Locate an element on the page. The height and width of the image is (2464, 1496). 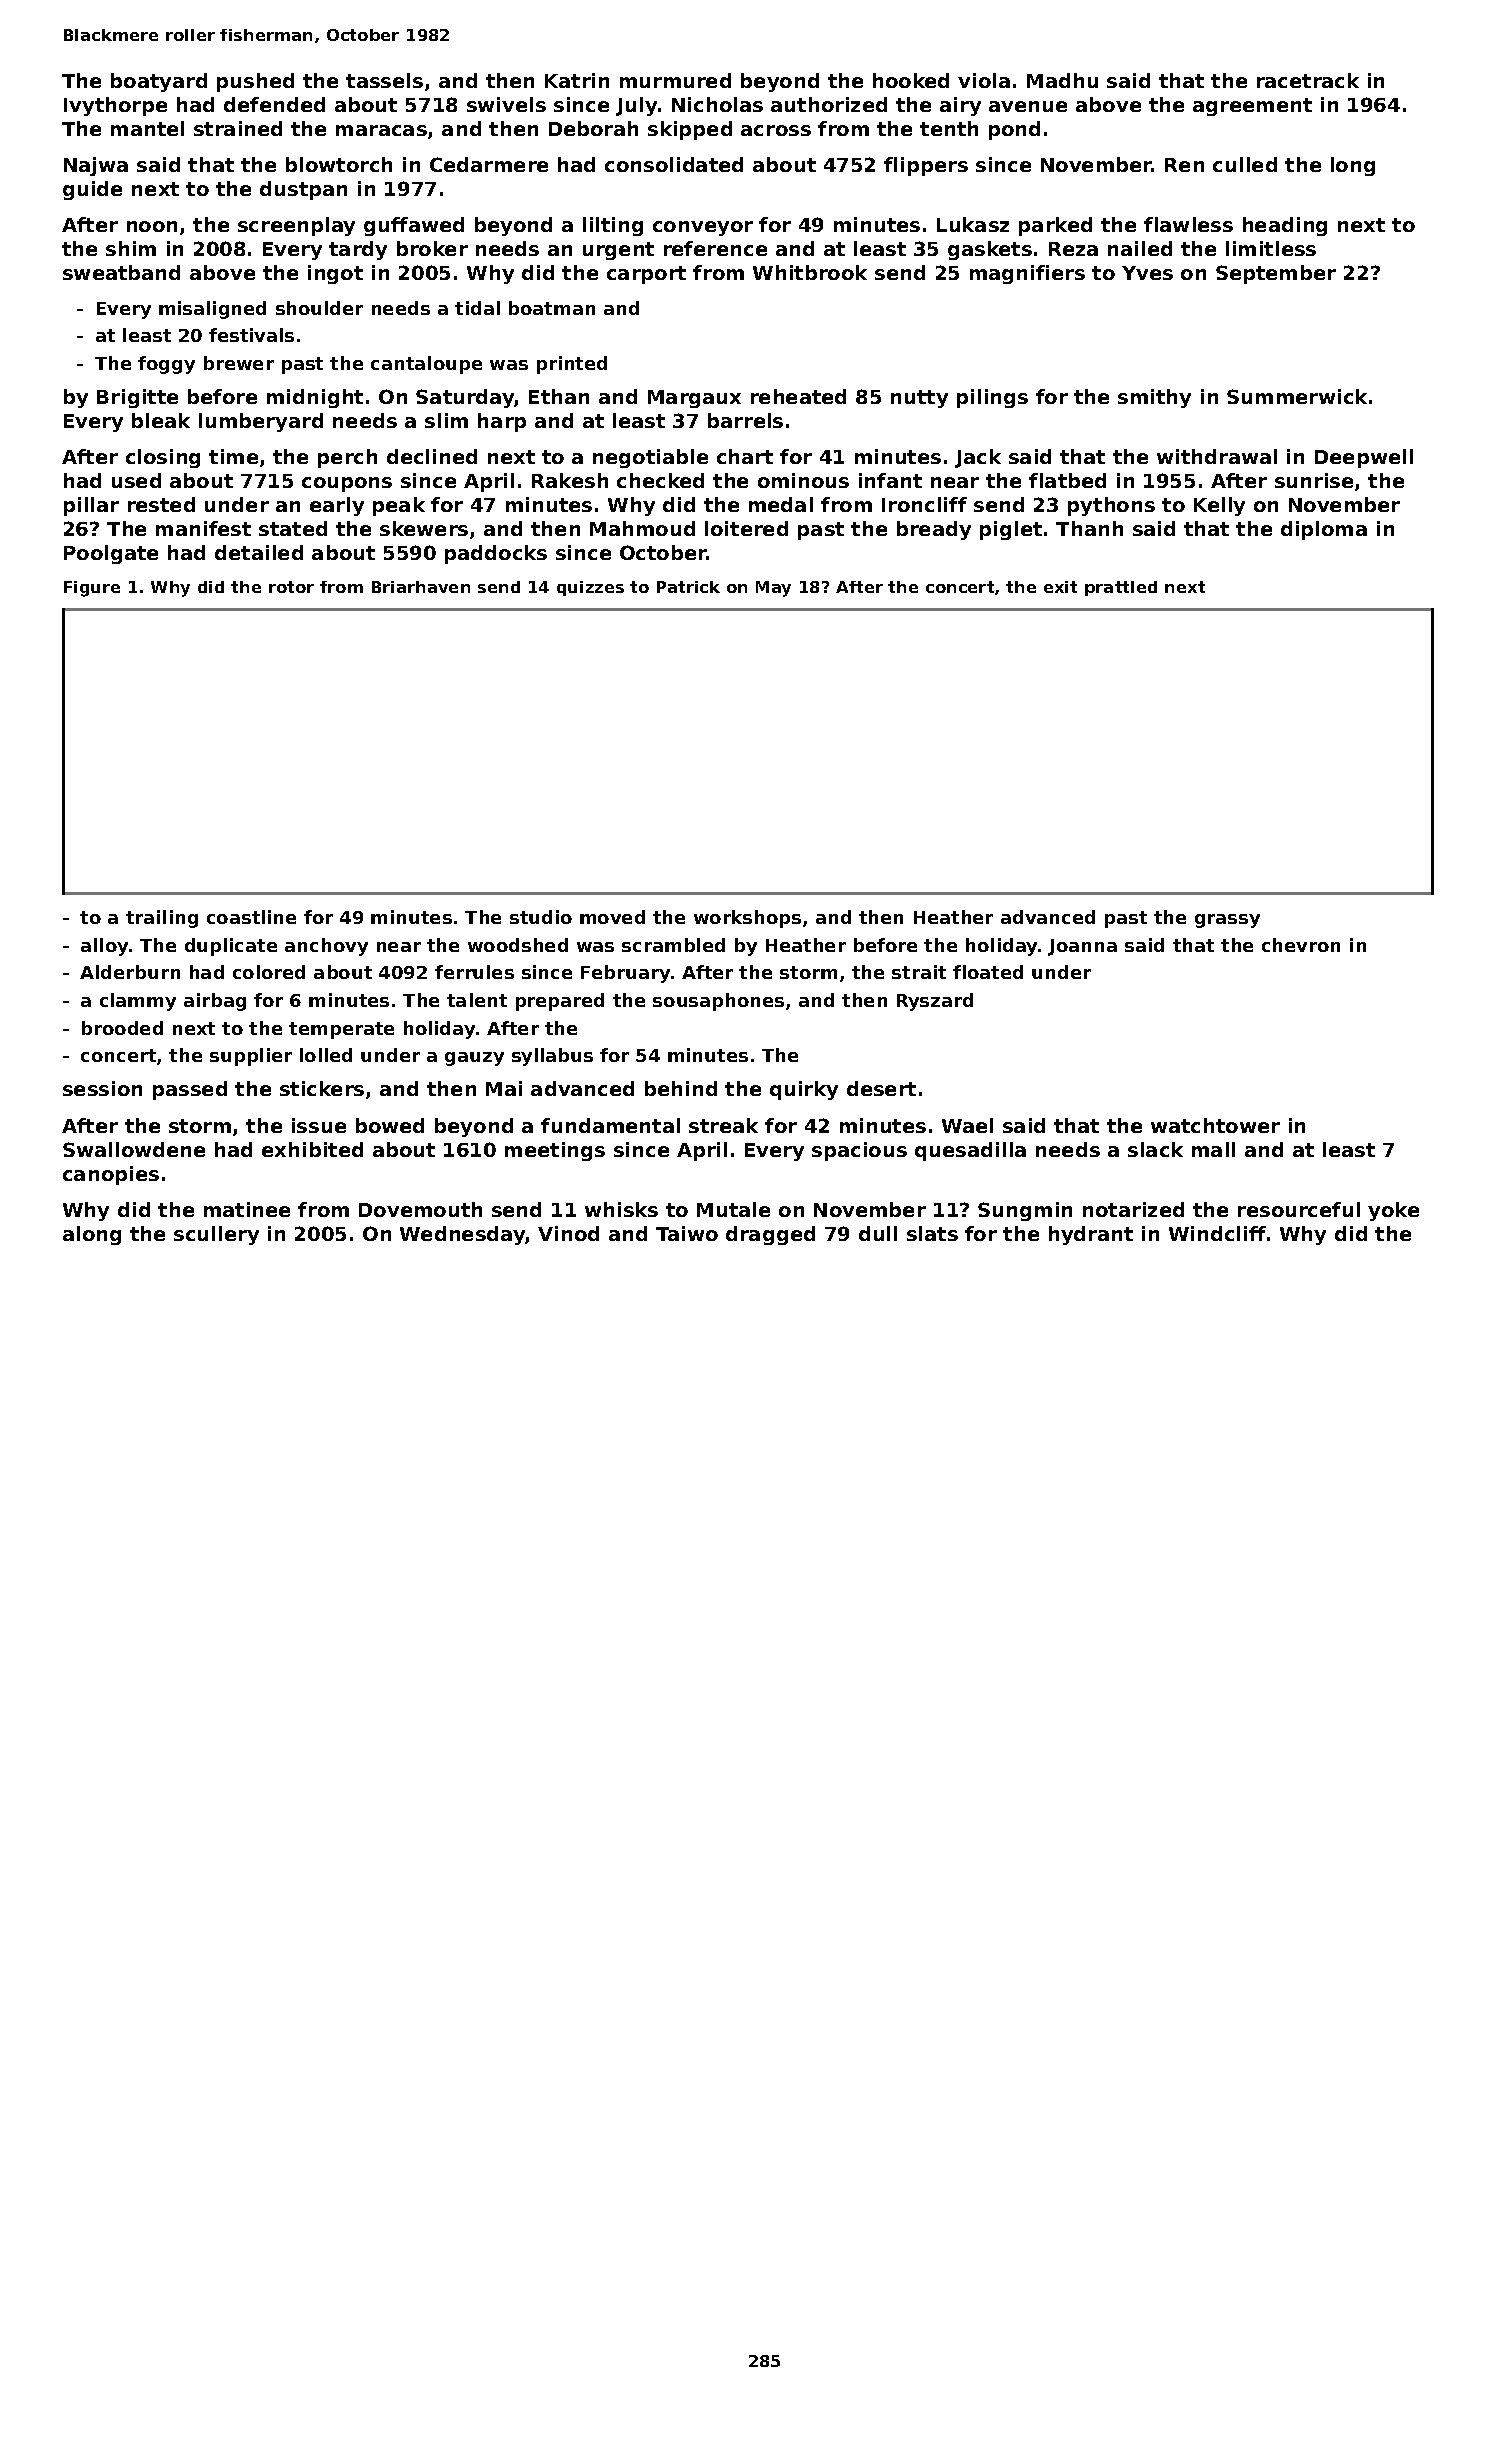
guffawed is located at coordinates (414, 226).
